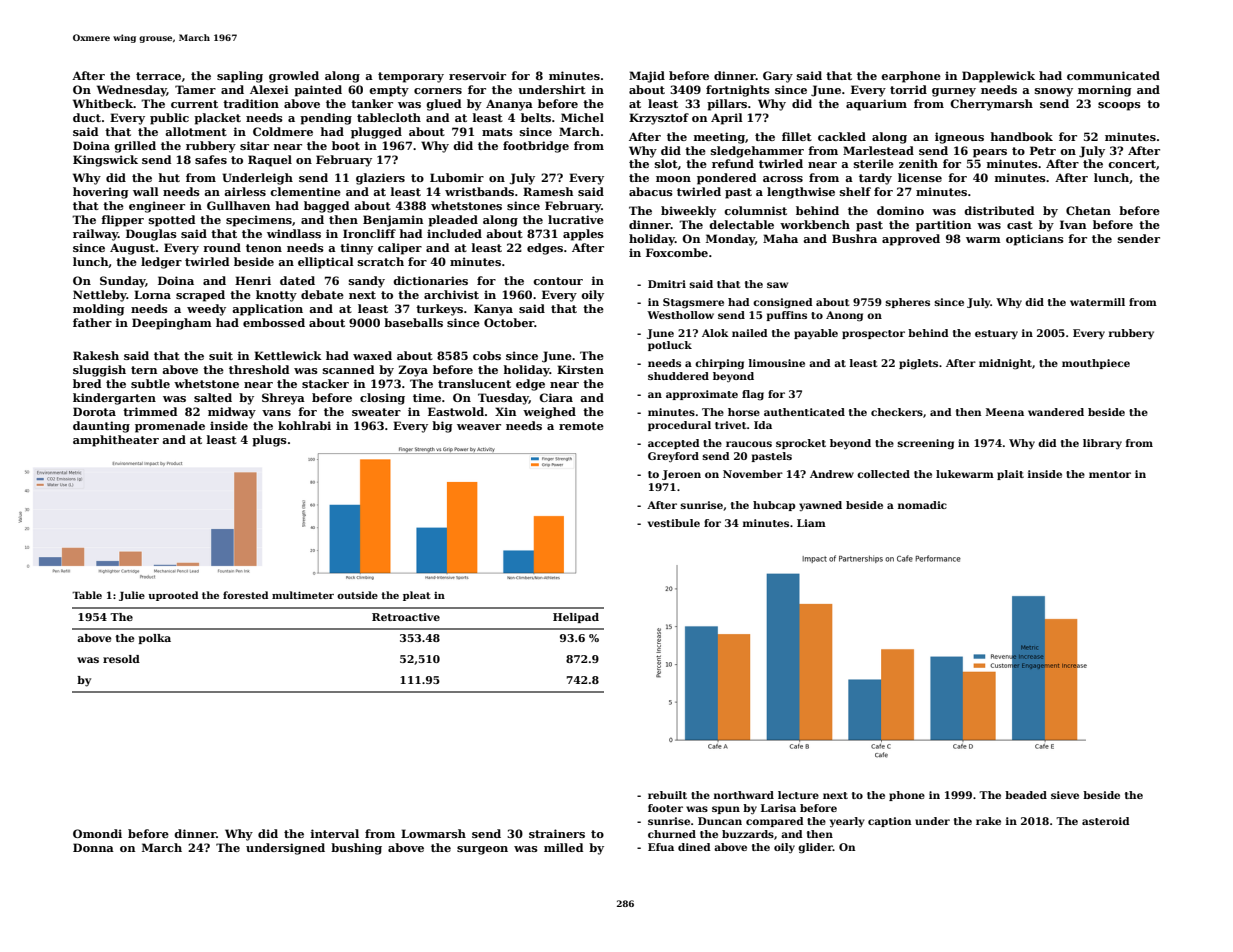  I want to click on Retroactive, so click(406, 617).
